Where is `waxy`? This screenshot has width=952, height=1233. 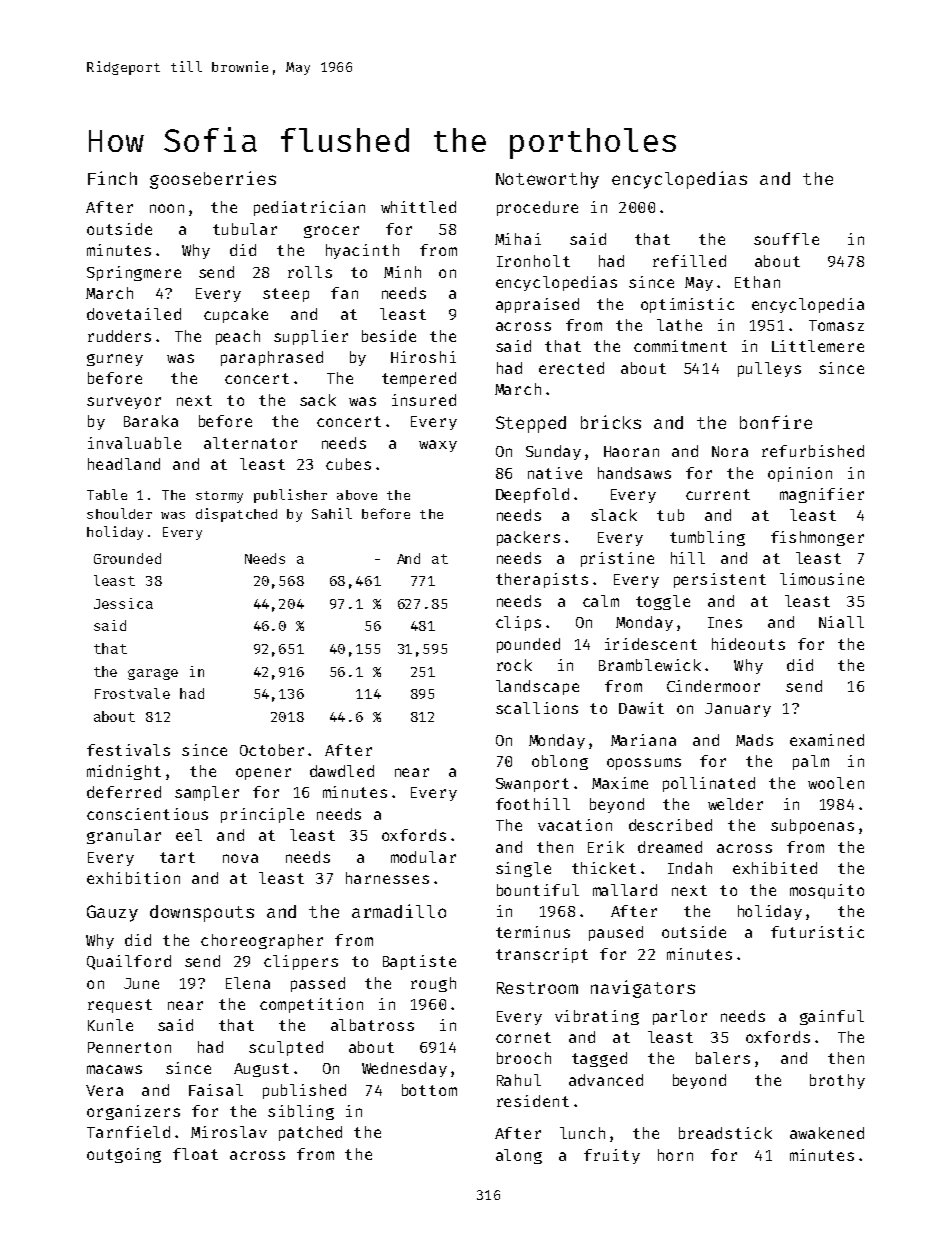 waxy is located at coordinates (438, 446).
